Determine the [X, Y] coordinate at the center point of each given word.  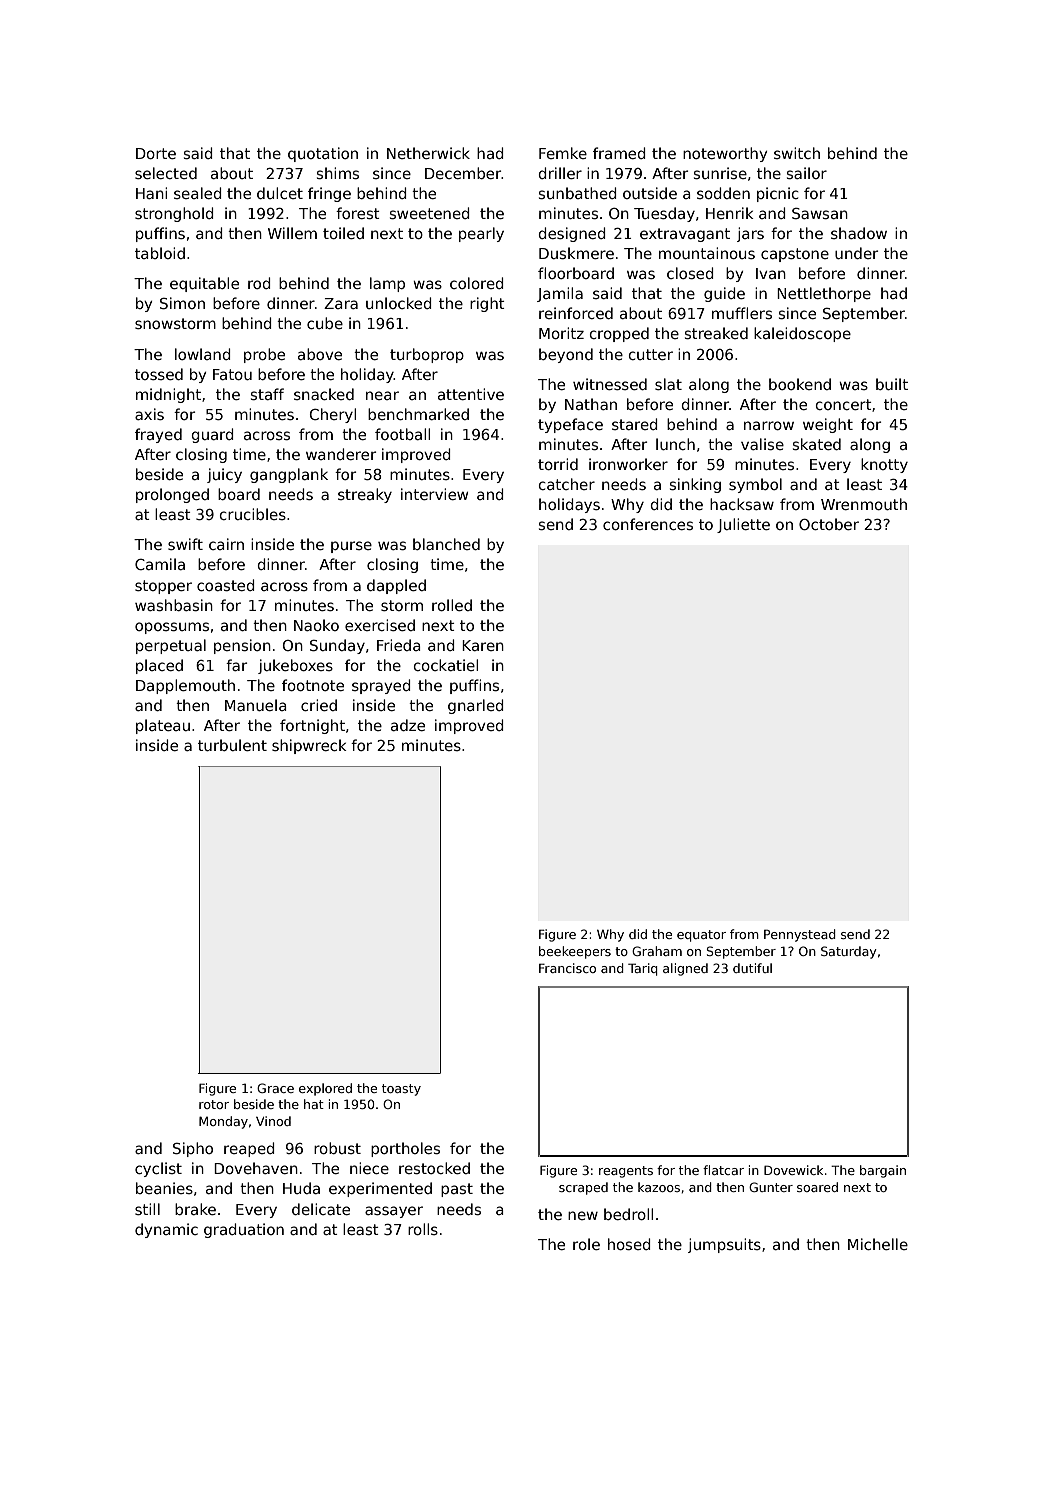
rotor [214, 1104]
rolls [423, 1229]
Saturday [849, 952]
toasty [401, 1090]
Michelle [878, 1244]
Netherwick [428, 153]
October [829, 524]
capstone [795, 255]
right [487, 304]
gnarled [476, 706]
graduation [244, 1230]
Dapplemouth [185, 686]
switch [797, 153]
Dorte [156, 153]
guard [212, 435]
